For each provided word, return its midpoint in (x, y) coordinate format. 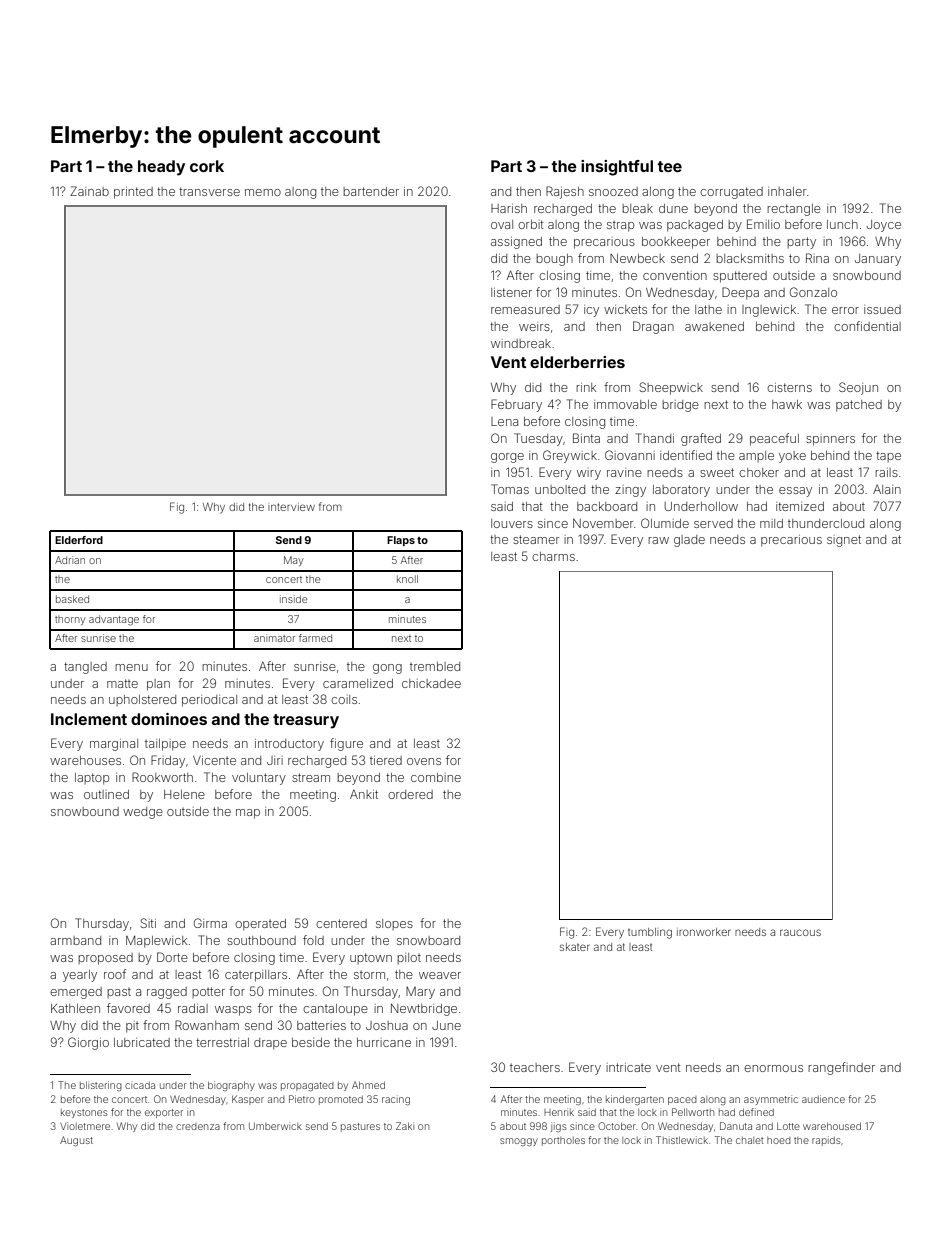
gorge (507, 458)
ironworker (704, 932)
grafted (701, 439)
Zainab (89, 191)
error (845, 310)
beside (311, 1042)
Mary (420, 993)
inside (293, 599)
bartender (371, 191)
